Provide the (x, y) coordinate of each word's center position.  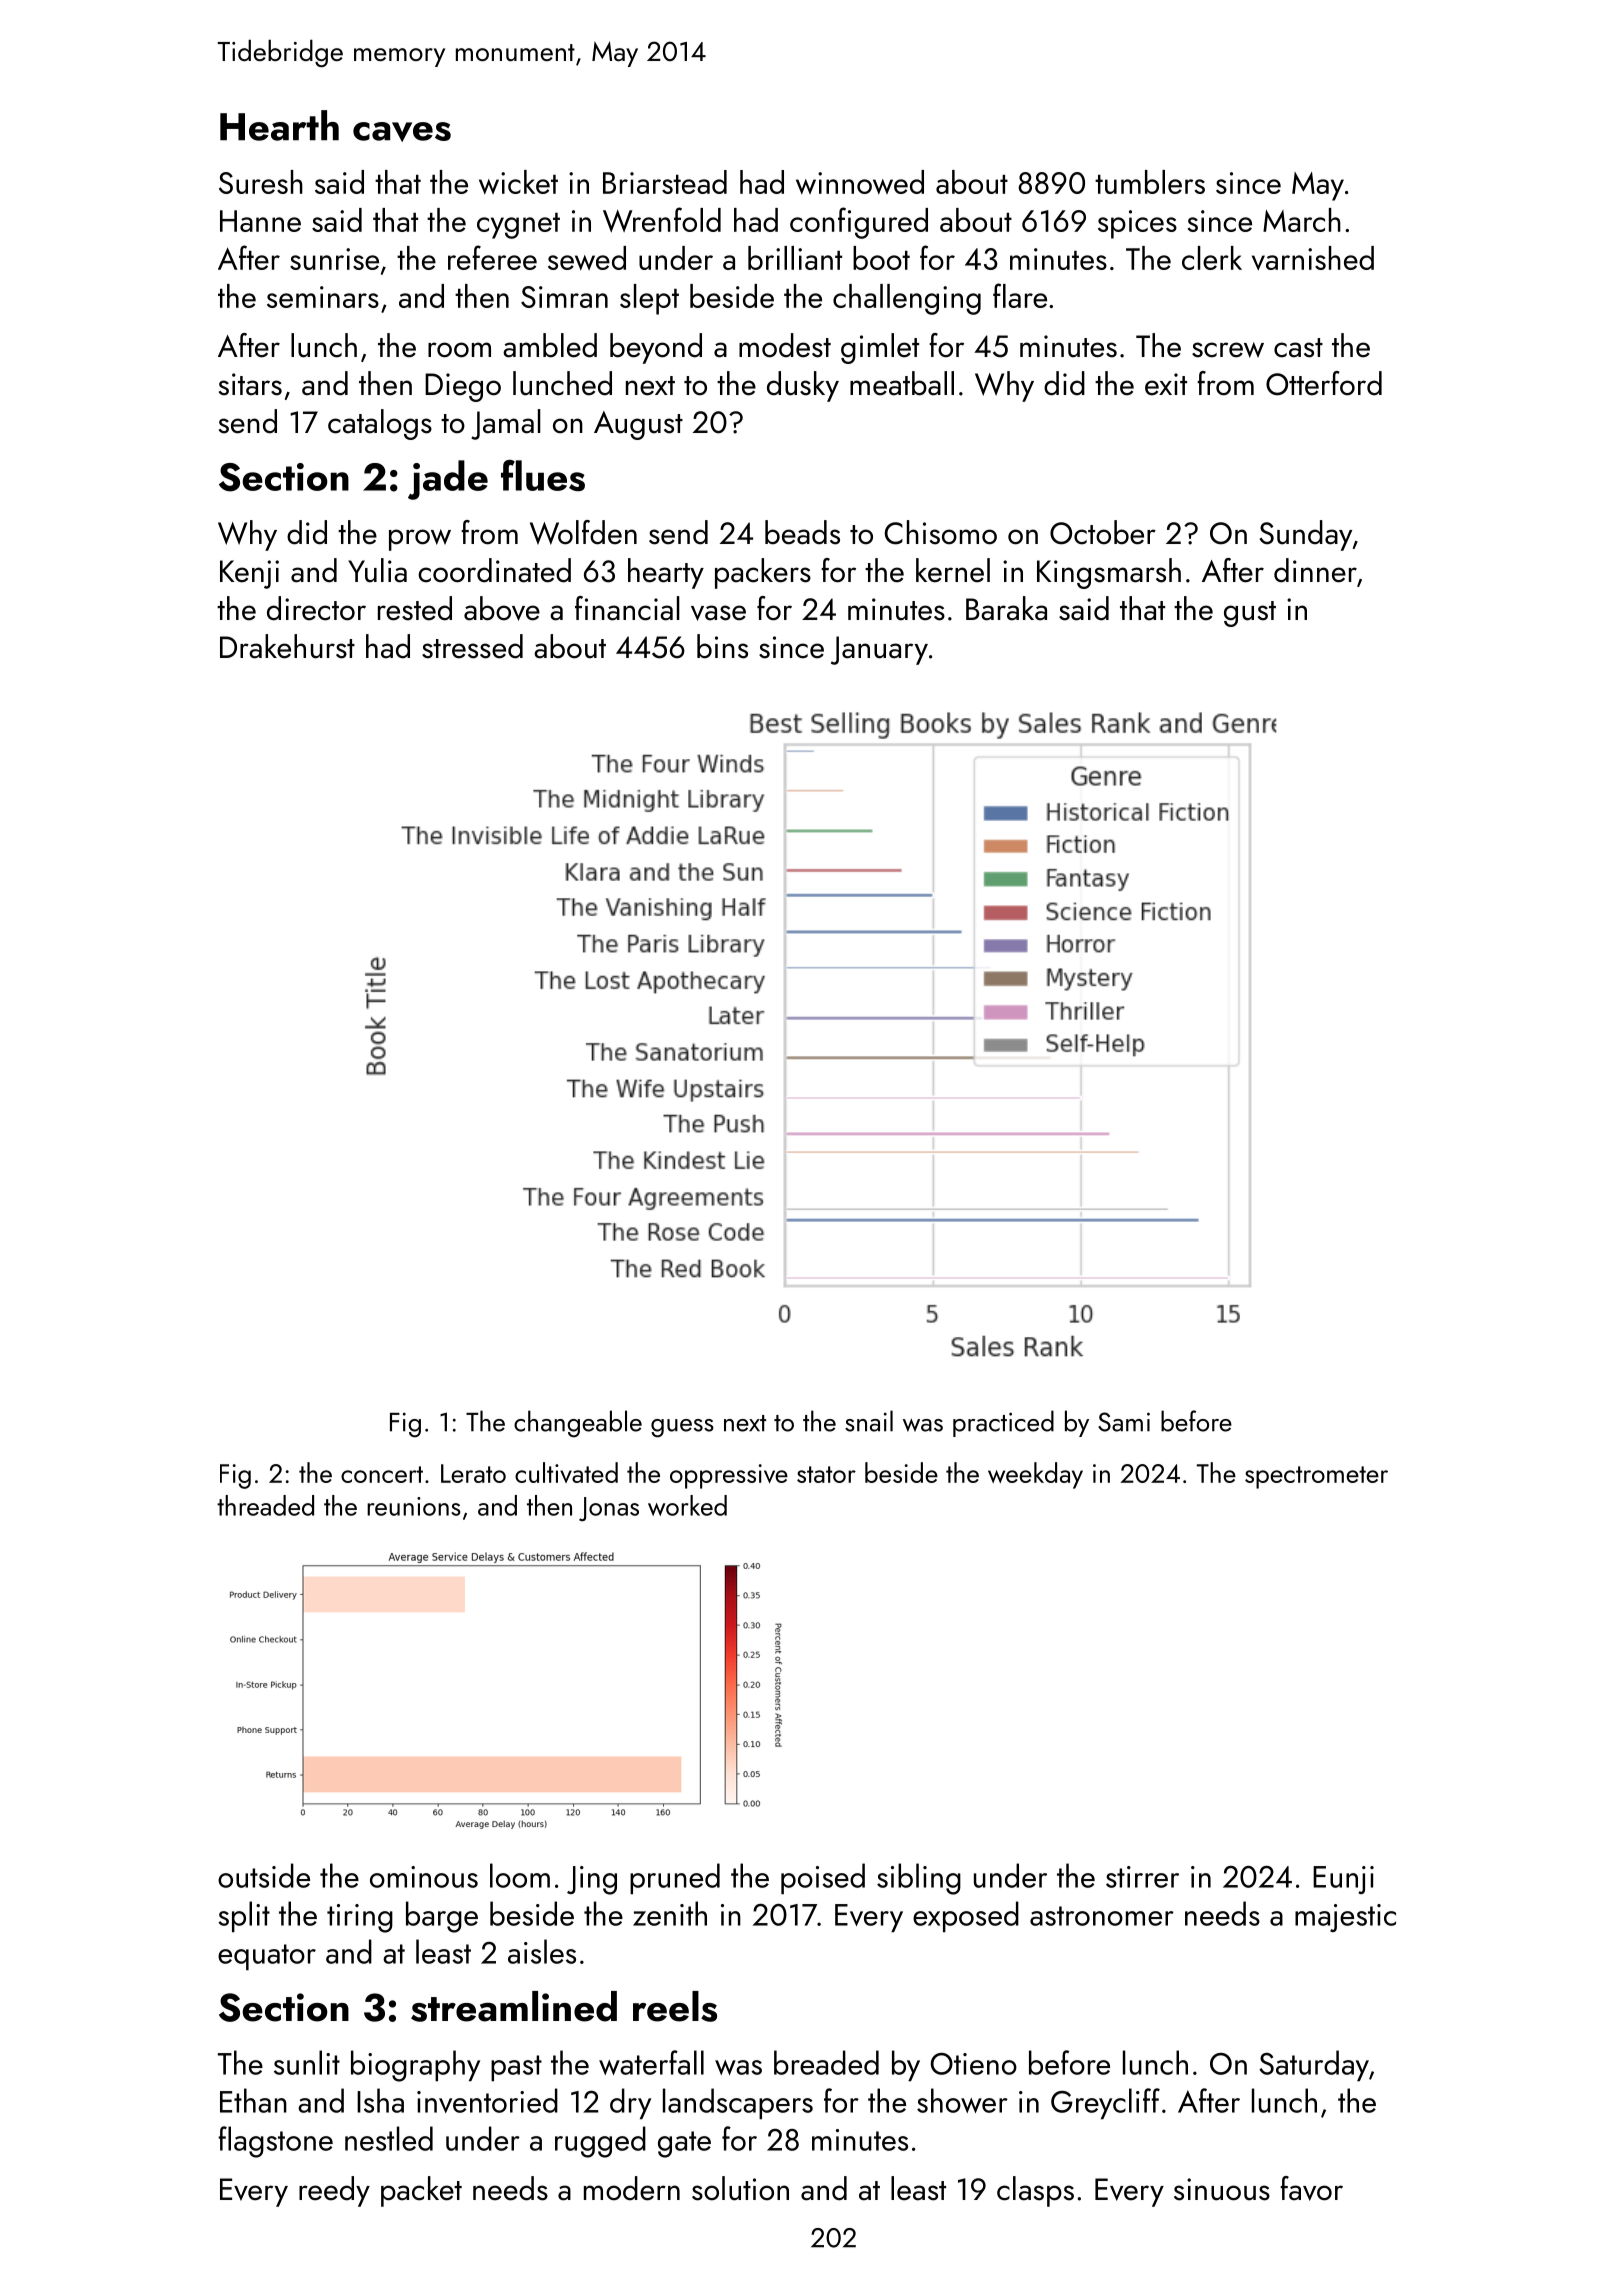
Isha (380, 2100)
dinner (1315, 570)
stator (826, 1474)
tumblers (1150, 182)
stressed (472, 646)
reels (675, 2006)
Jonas (609, 1509)
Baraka (1006, 608)
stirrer (1142, 1877)
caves (402, 132)
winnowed (860, 182)
